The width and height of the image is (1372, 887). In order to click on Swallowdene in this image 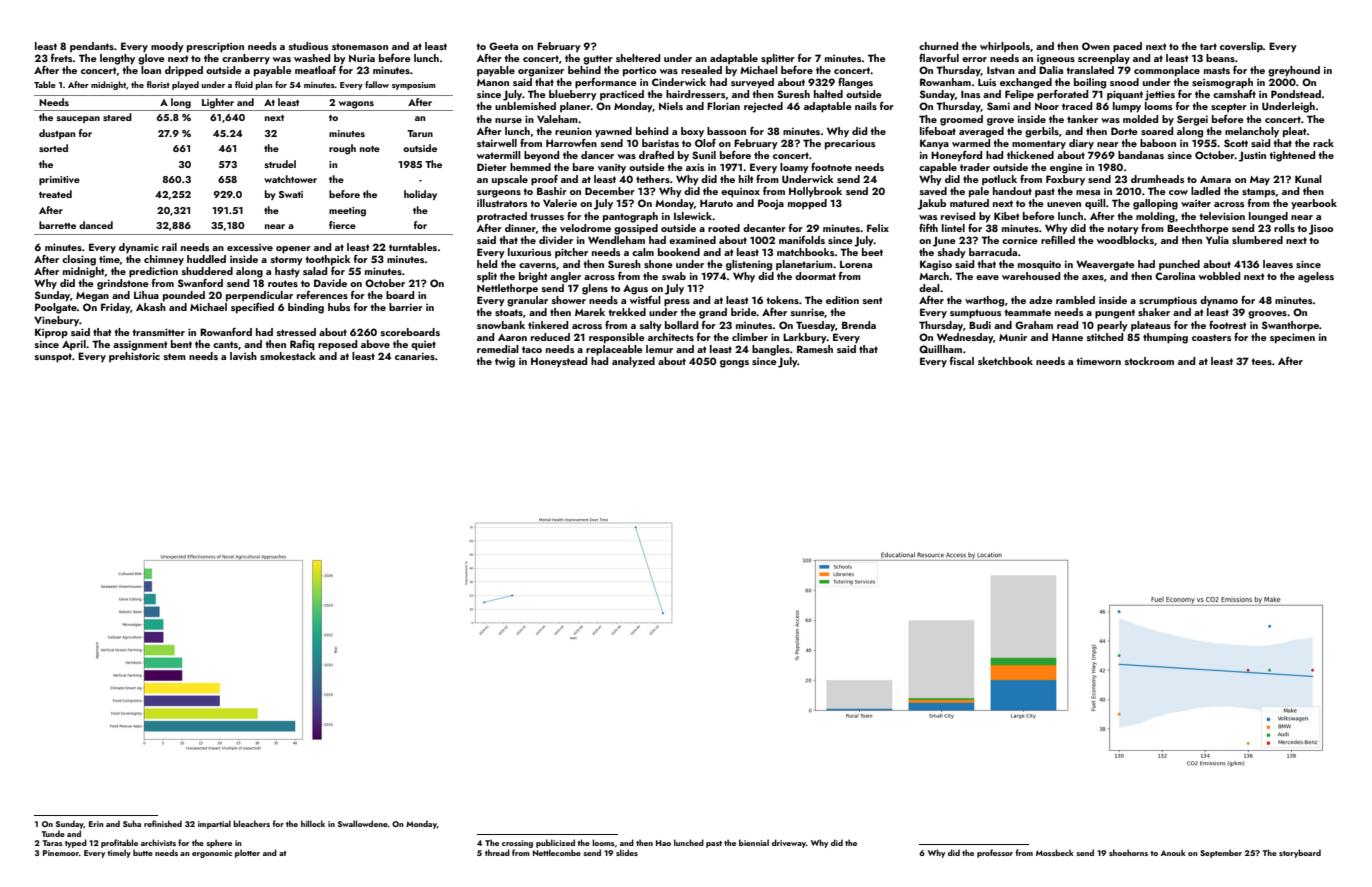, I will do `click(363, 823)`.
